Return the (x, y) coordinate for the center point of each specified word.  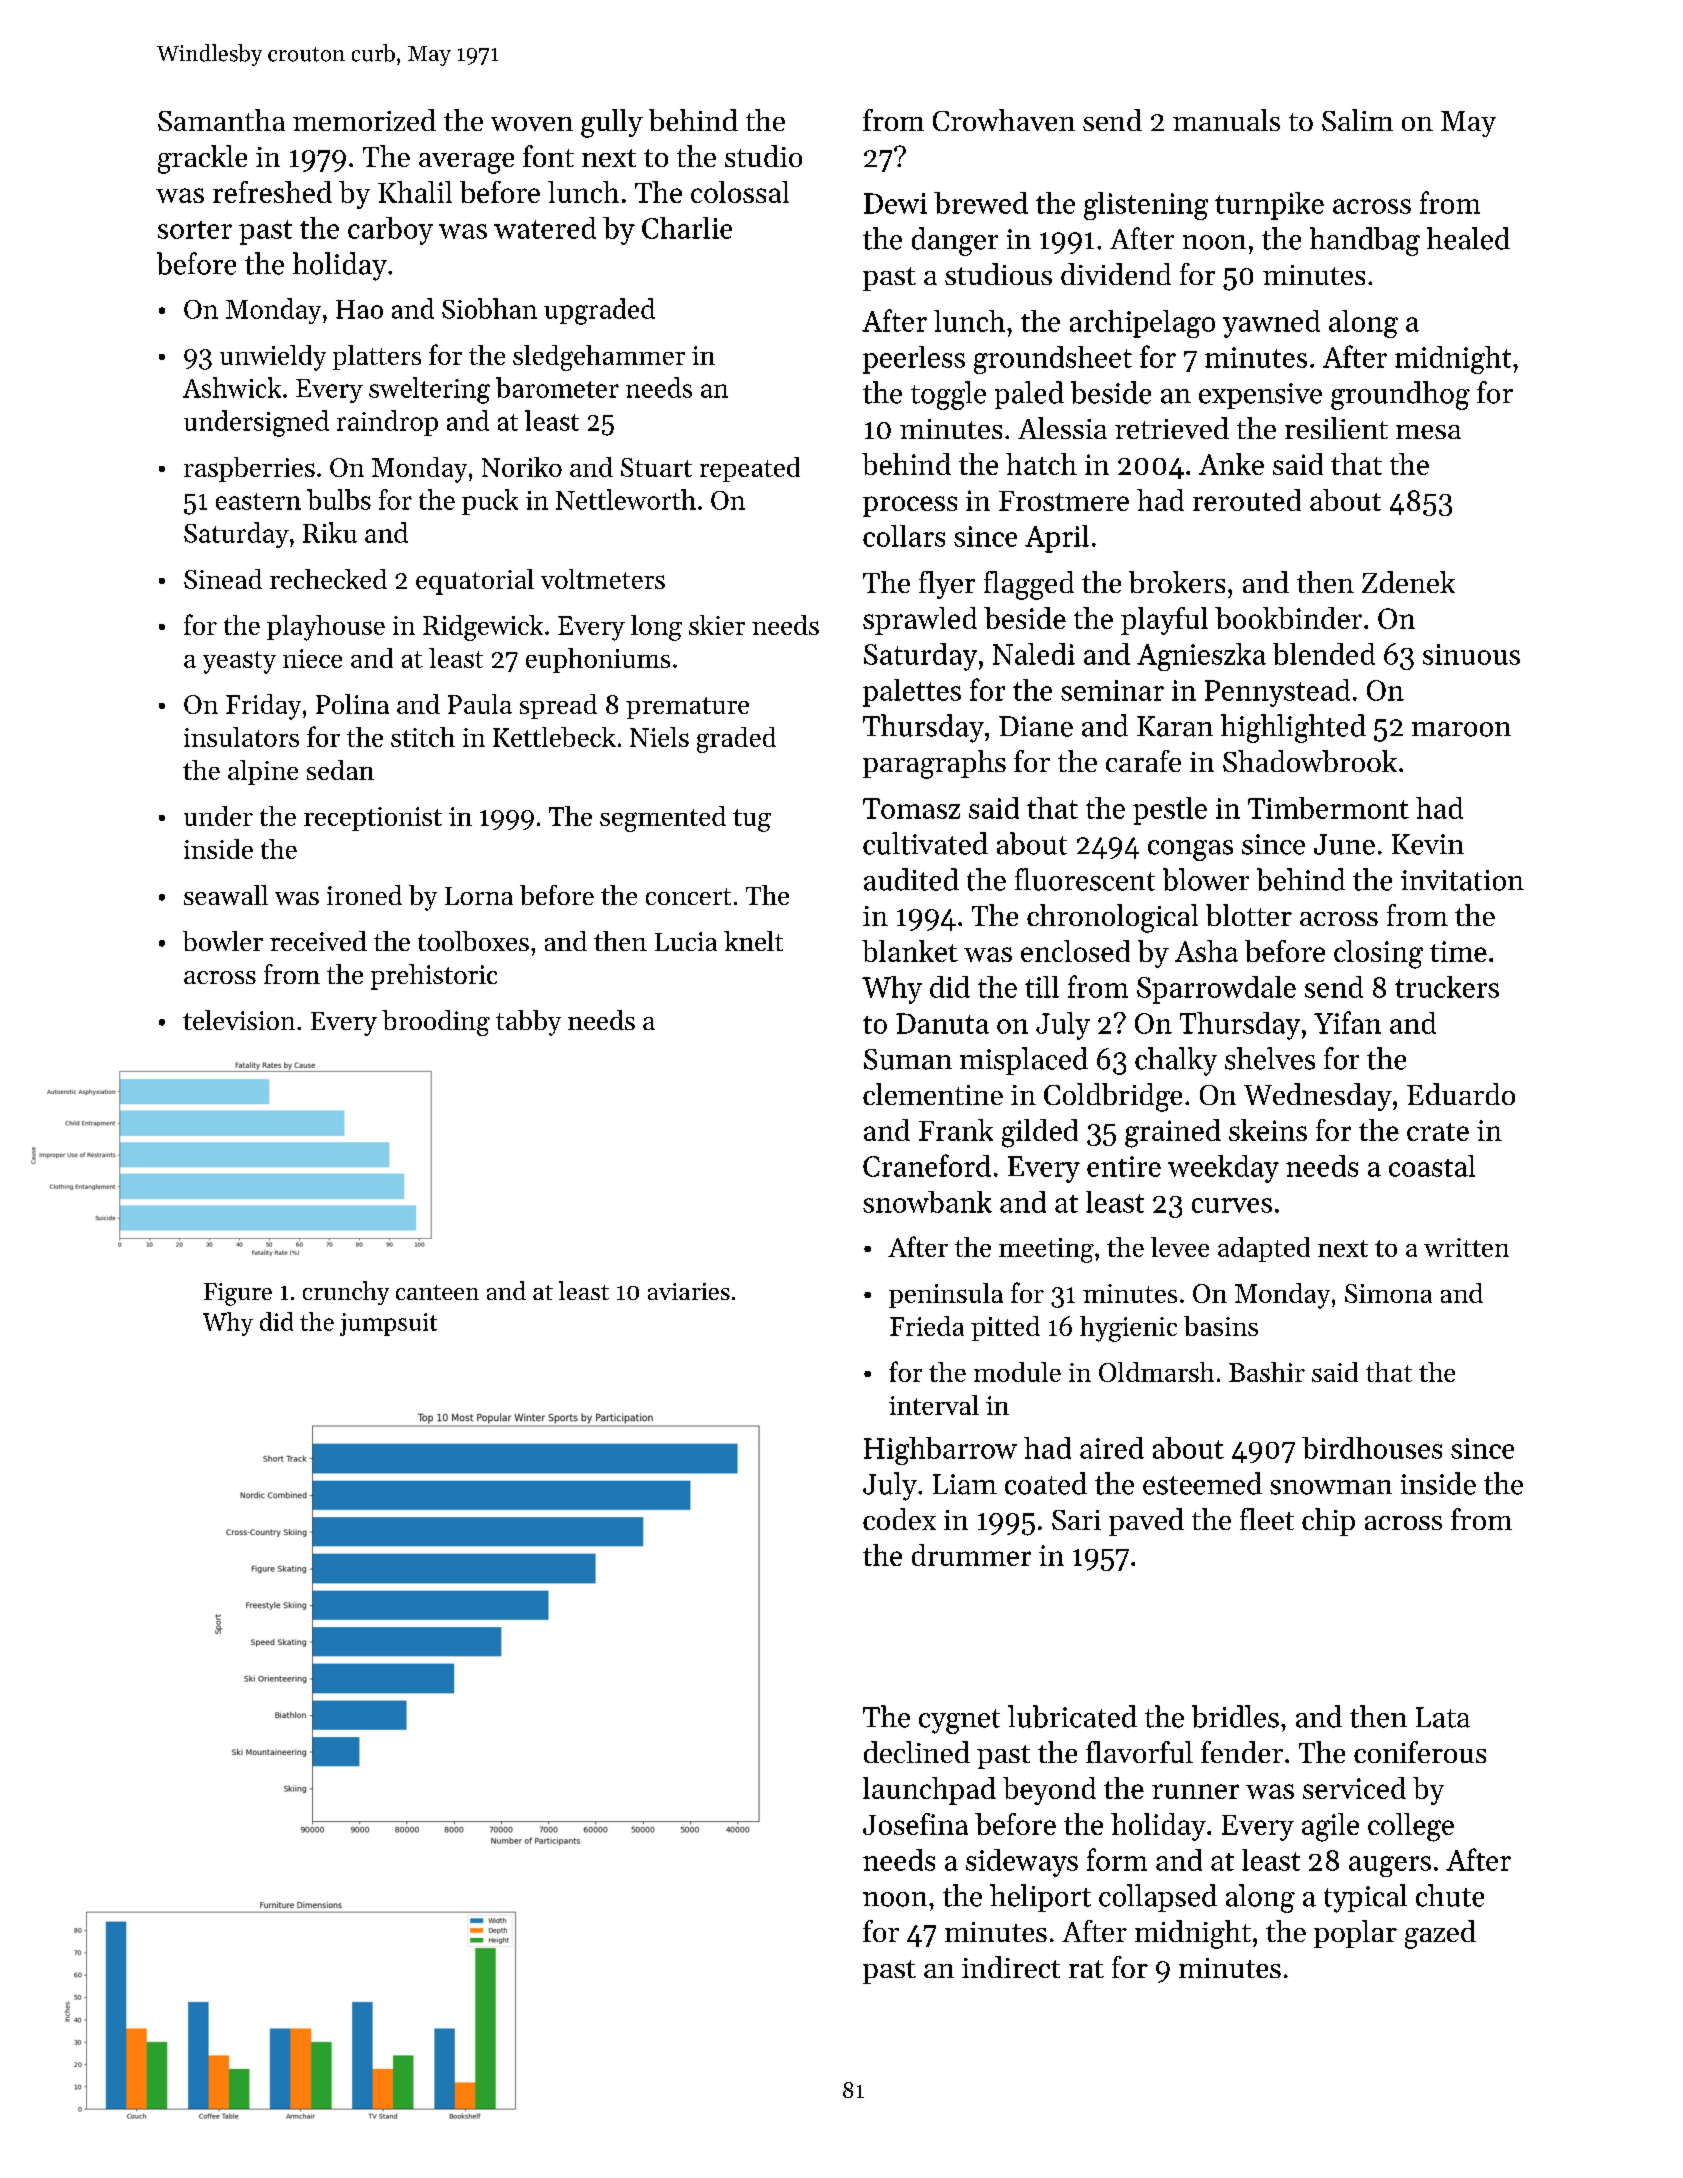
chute (1450, 1895)
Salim (1357, 120)
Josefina (915, 1824)
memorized (364, 120)
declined (917, 1752)
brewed (981, 203)
